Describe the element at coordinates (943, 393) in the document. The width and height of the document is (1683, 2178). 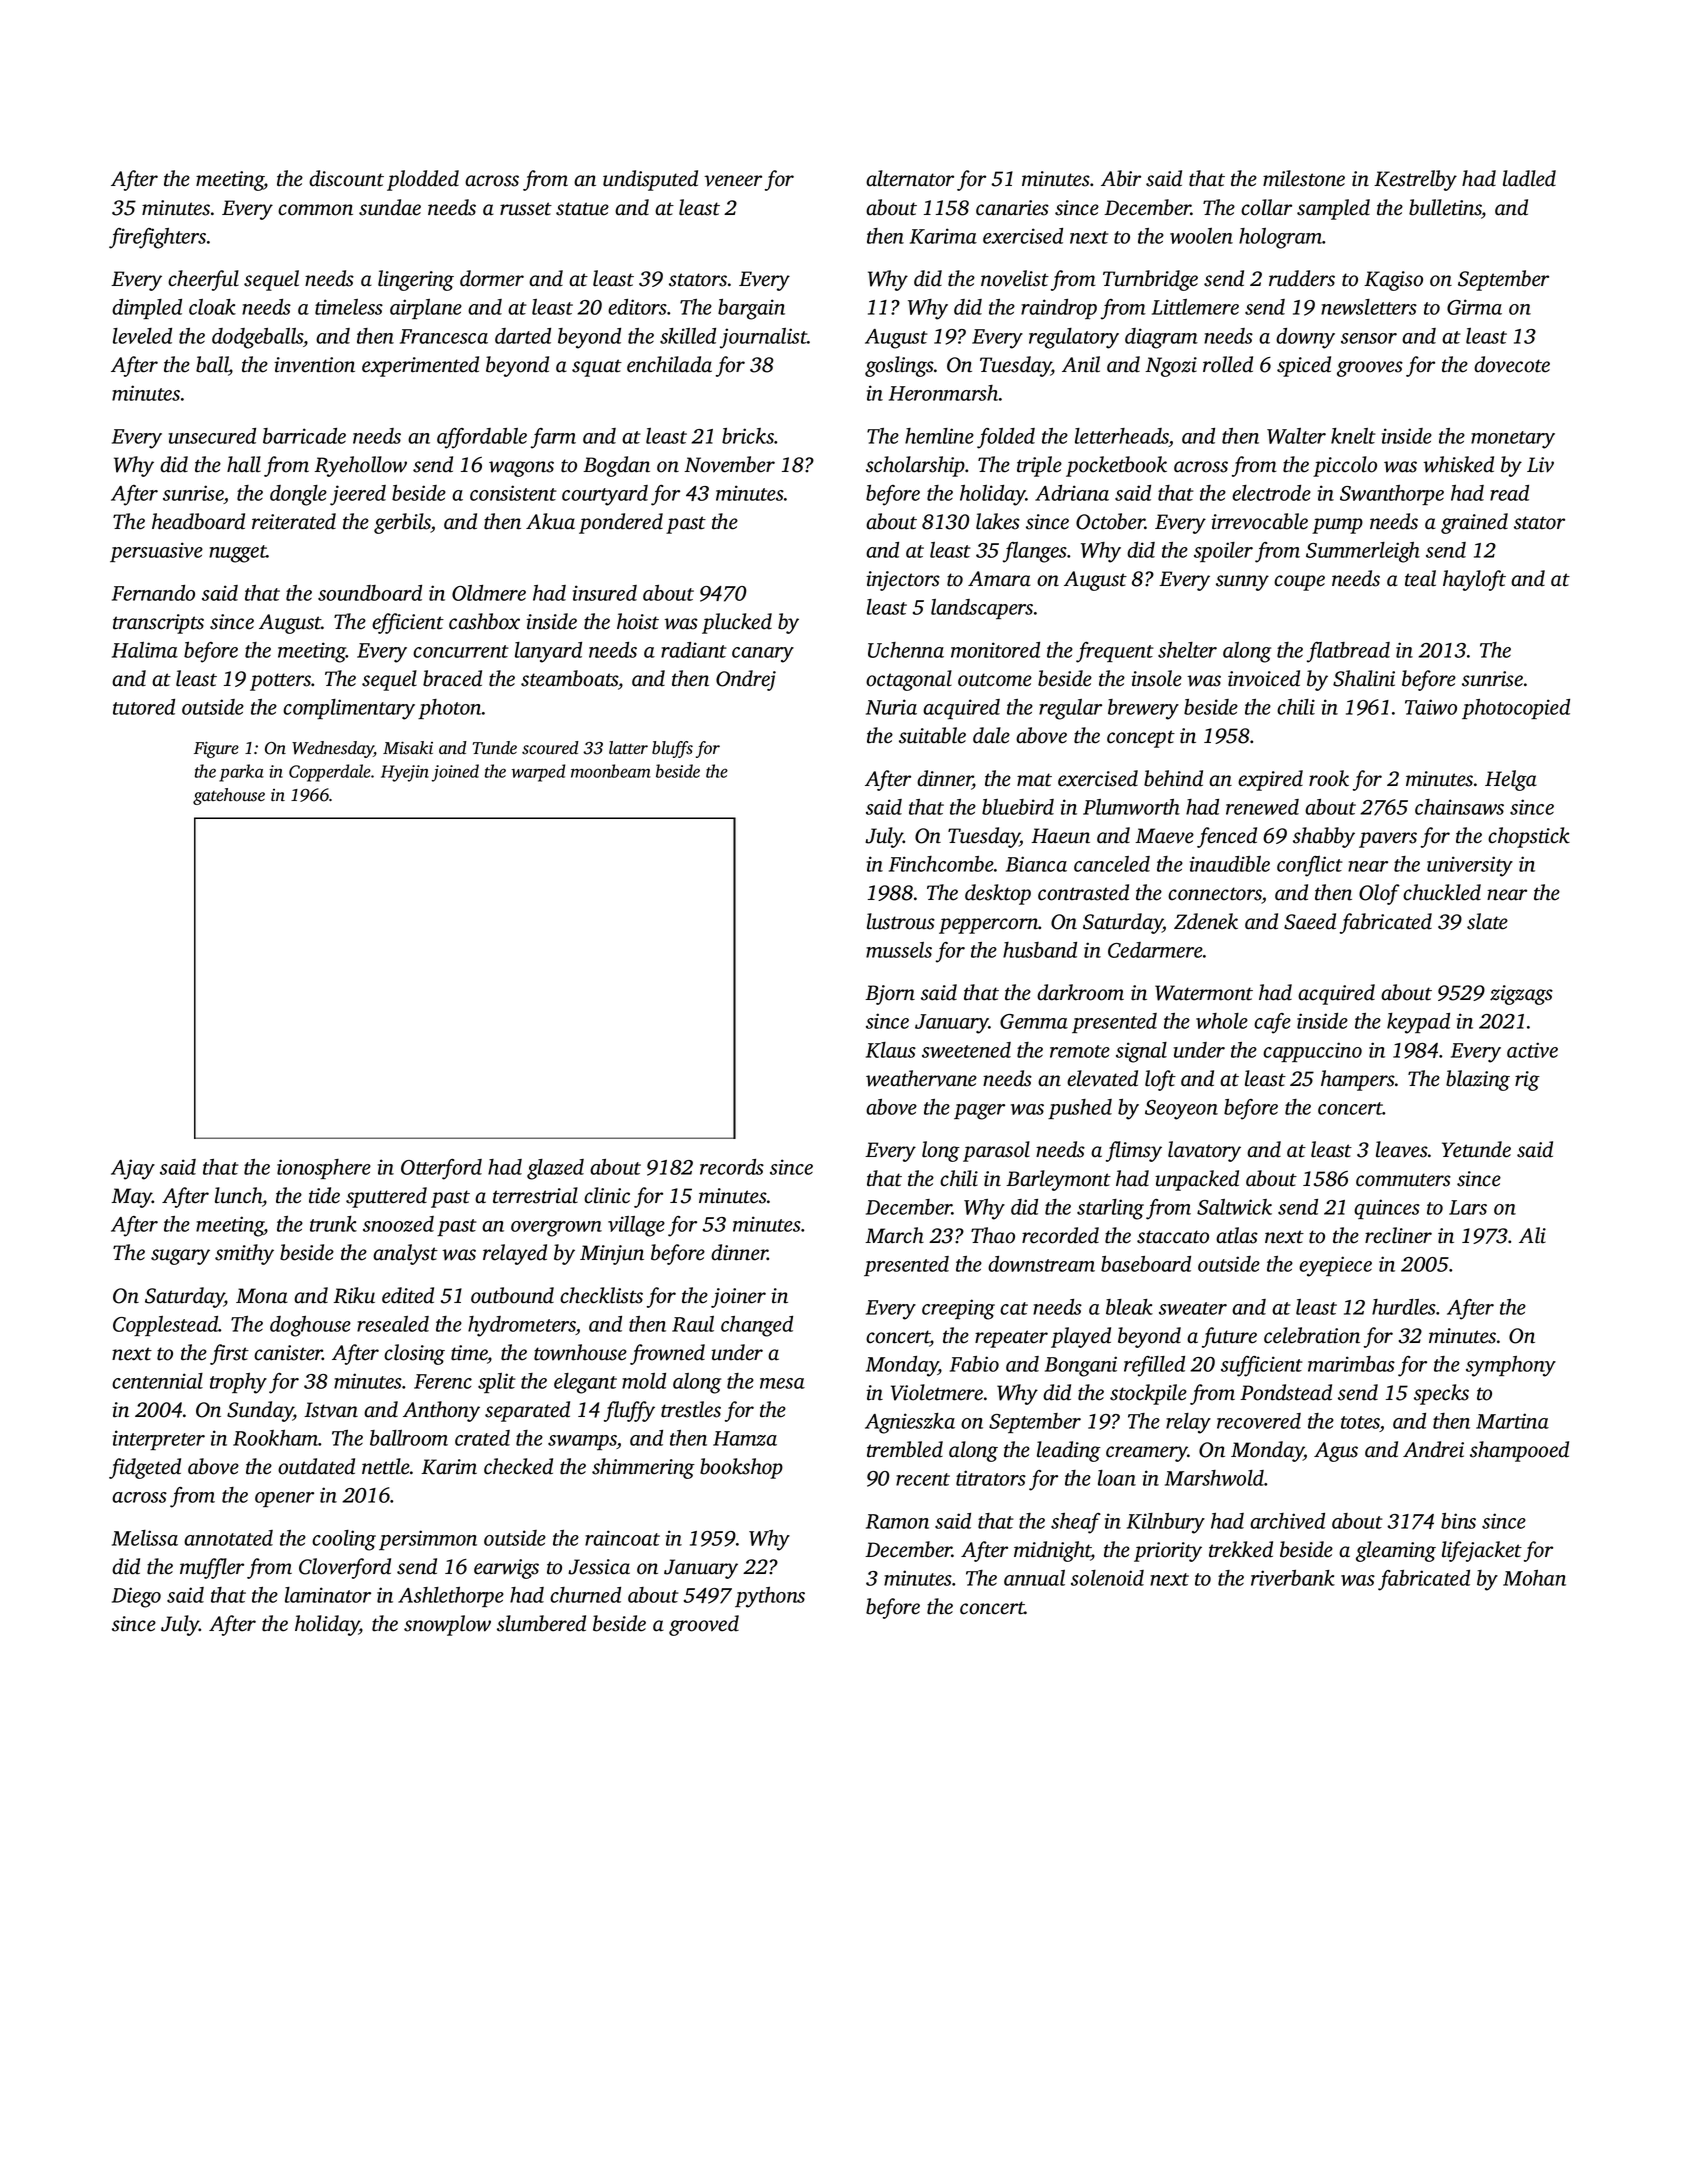
I see `Heronmarsh` at that location.
